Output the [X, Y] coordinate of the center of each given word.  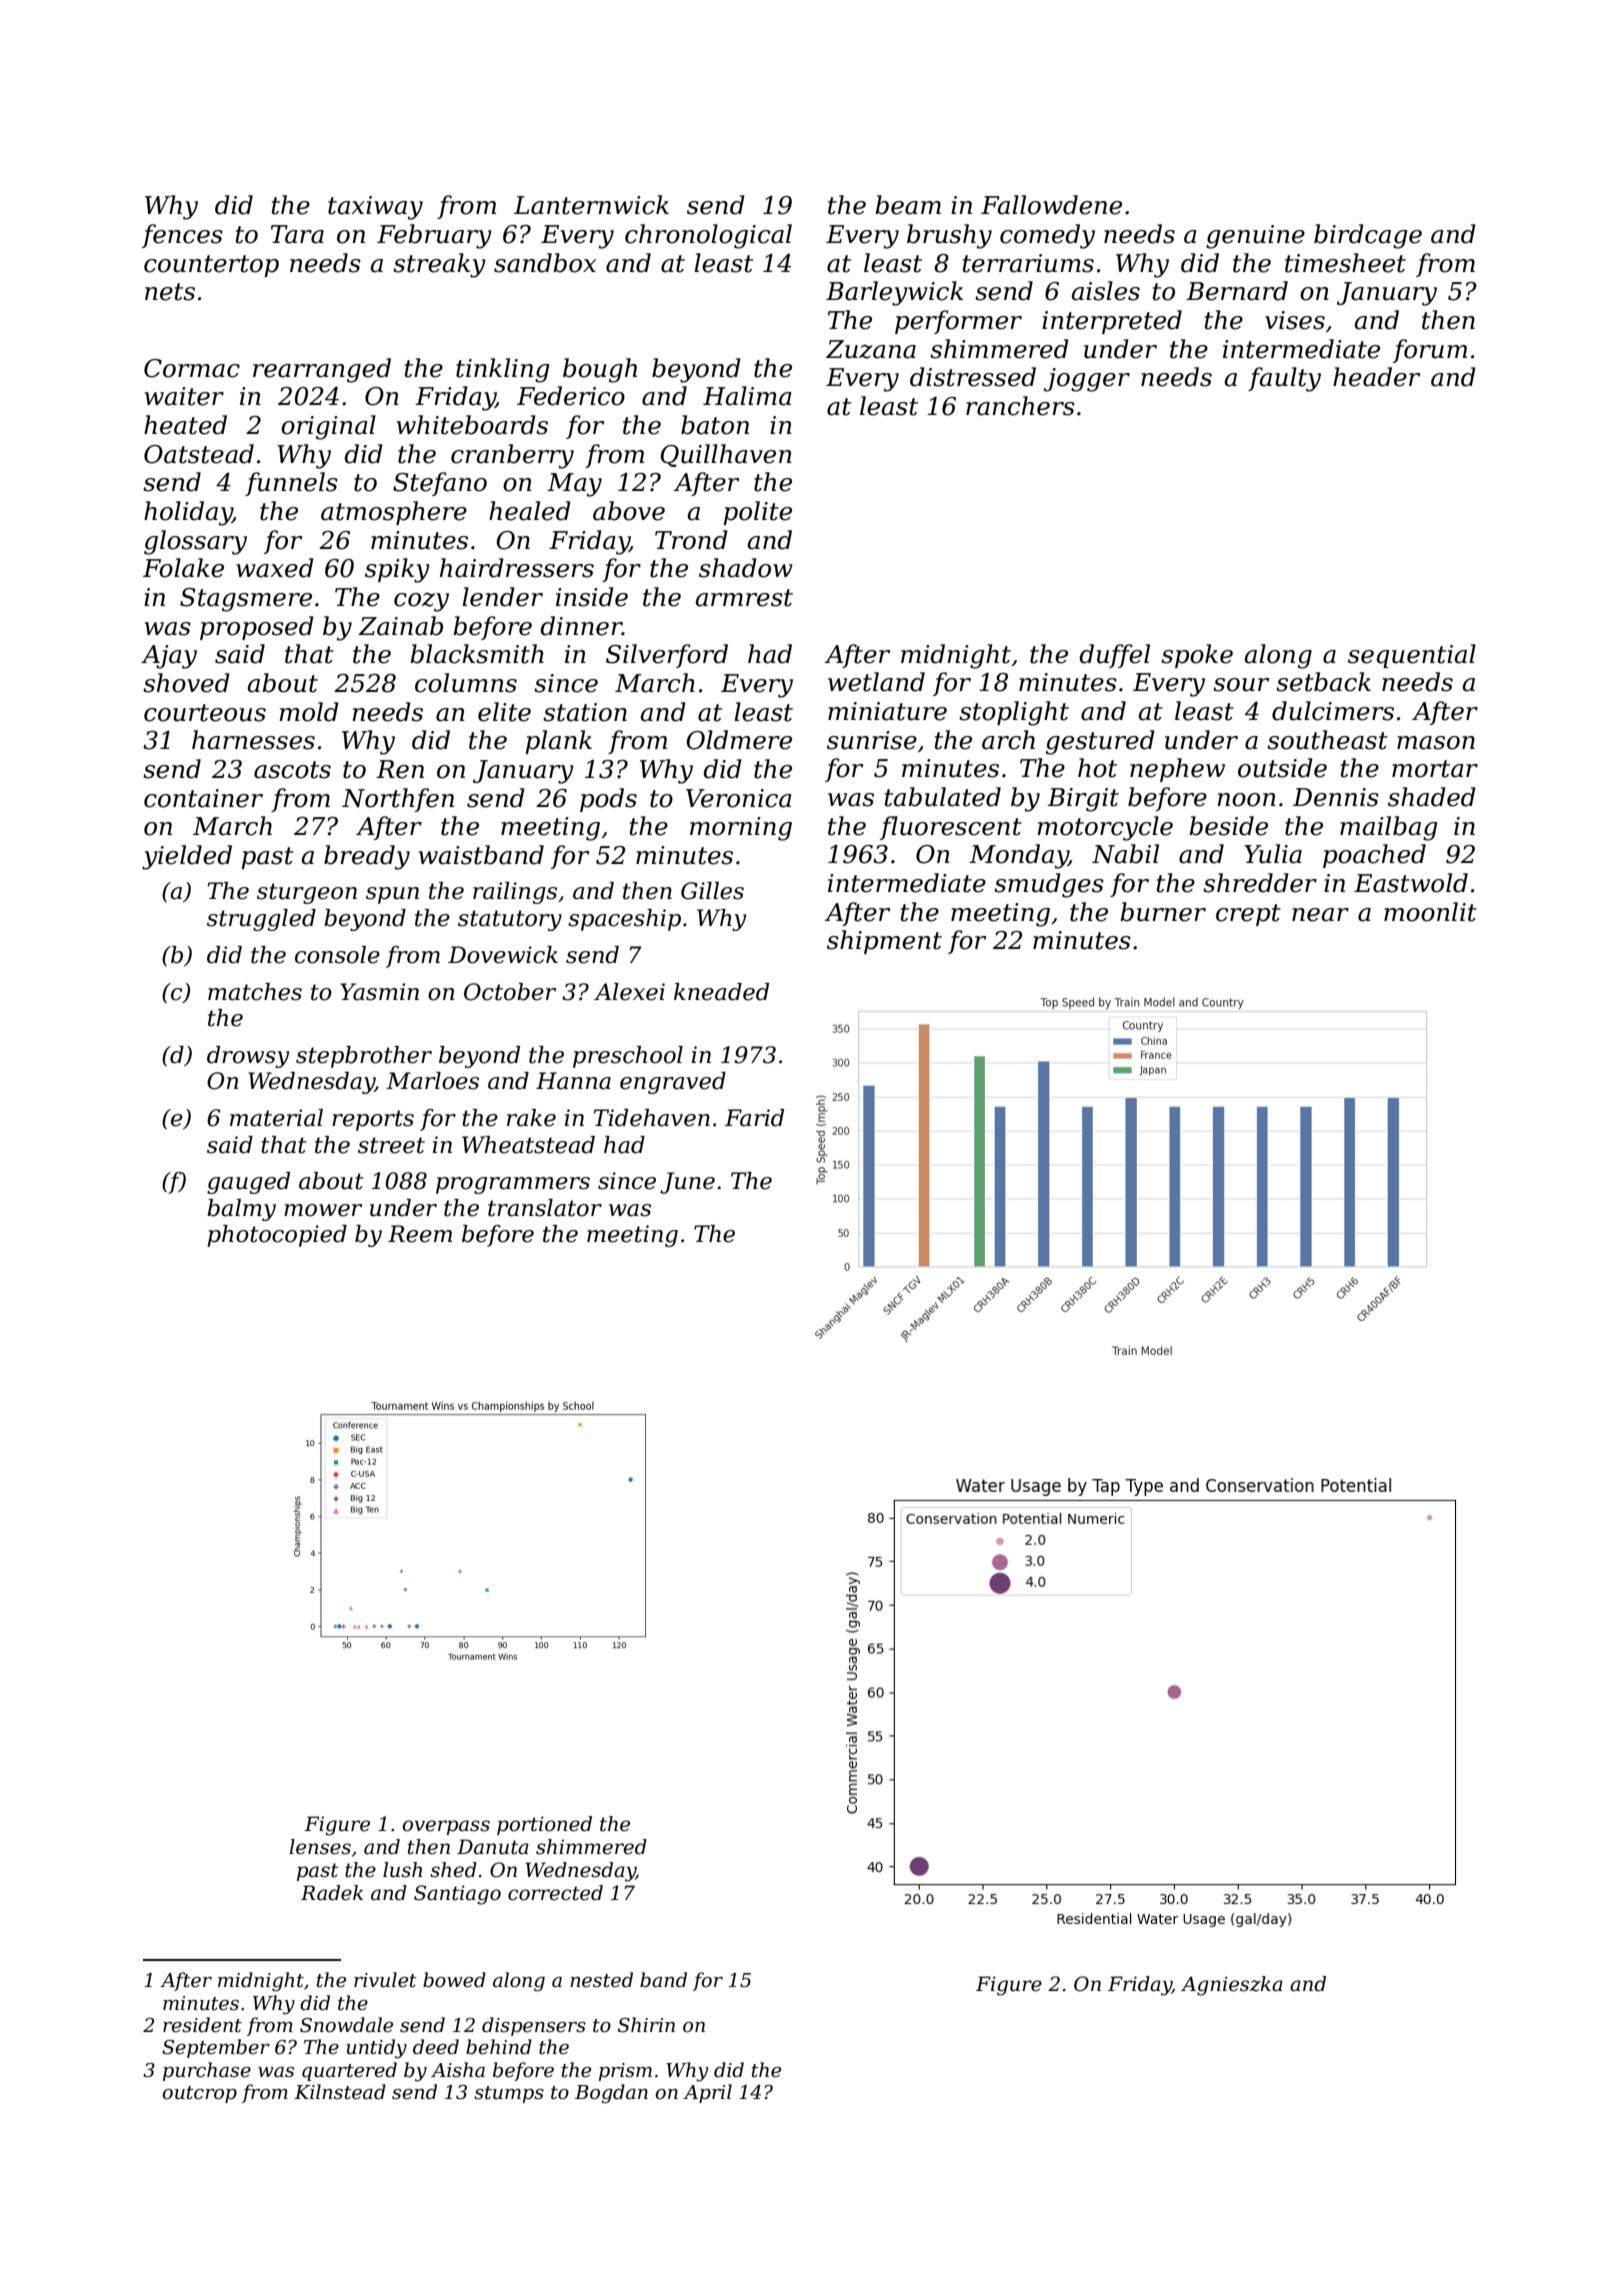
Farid [754, 1118]
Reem [420, 1234]
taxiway [375, 208]
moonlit [1430, 912]
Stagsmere [246, 600]
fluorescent [951, 828]
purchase [207, 2071]
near [1320, 915]
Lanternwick [591, 205]
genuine [1255, 237]
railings [515, 893]
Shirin [646, 2025]
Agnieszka [1232, 1986]
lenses [320, 1847]
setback [1323, 682]
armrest [744, 598]
